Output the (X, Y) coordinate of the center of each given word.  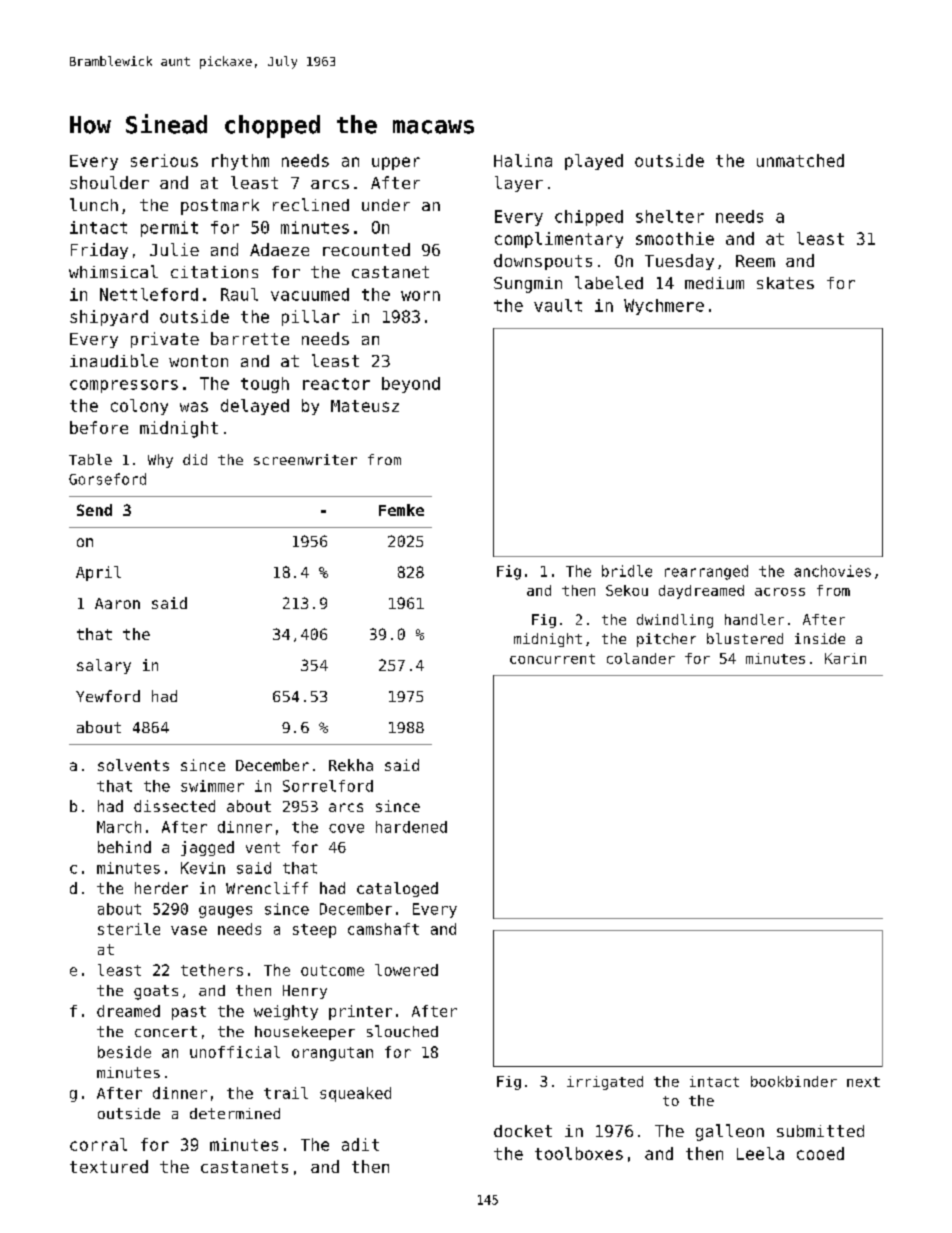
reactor (336, 384)
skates (785, 283)
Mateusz (365, 406)
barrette (250, 338)
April (98, 573)
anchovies (832, 571)
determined (235, 1113)
